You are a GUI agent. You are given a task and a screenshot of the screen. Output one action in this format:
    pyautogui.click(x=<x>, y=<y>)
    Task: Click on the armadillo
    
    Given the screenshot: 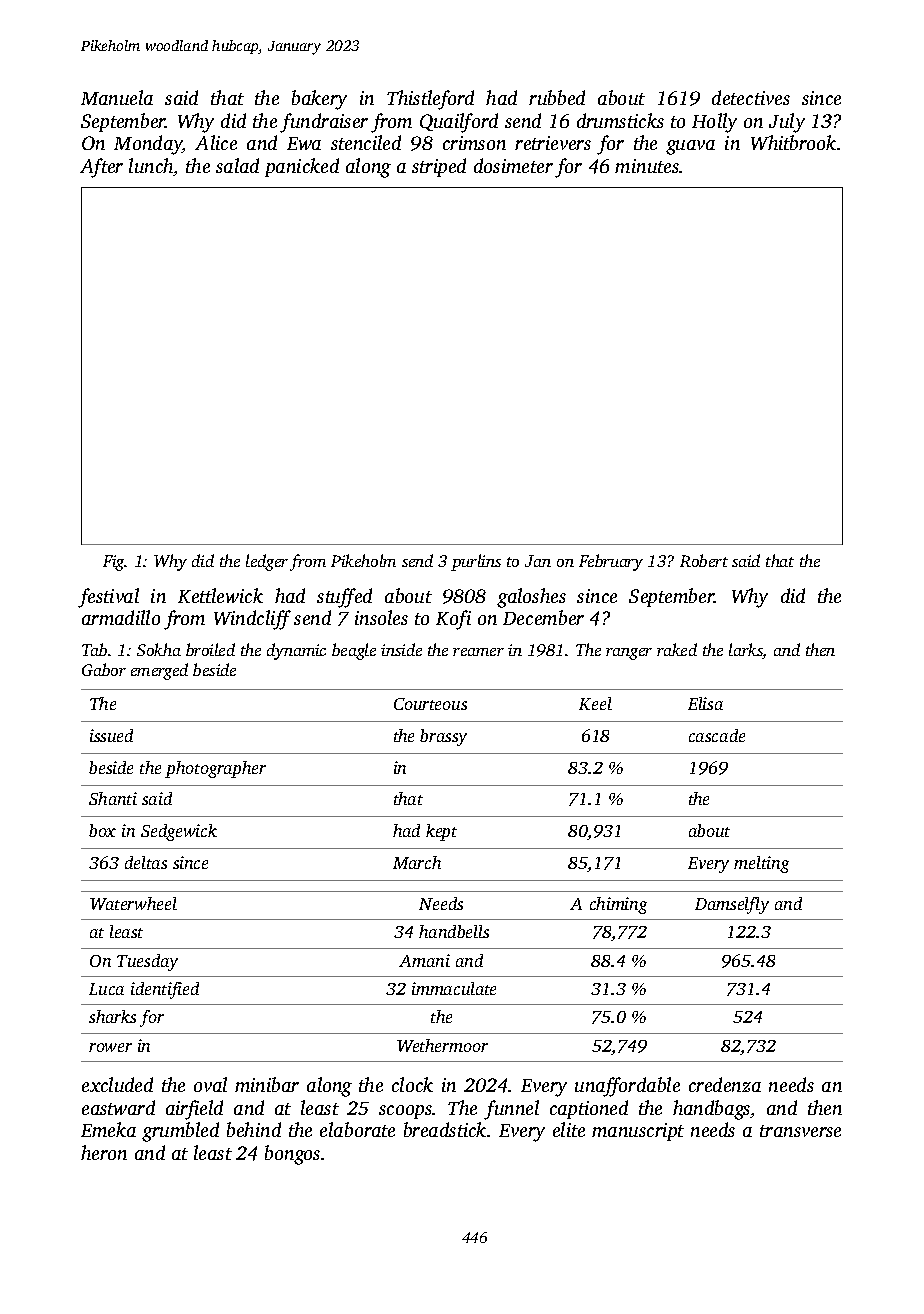 What is the action you would take?
    pyautogui.click(x=121, y=617)
